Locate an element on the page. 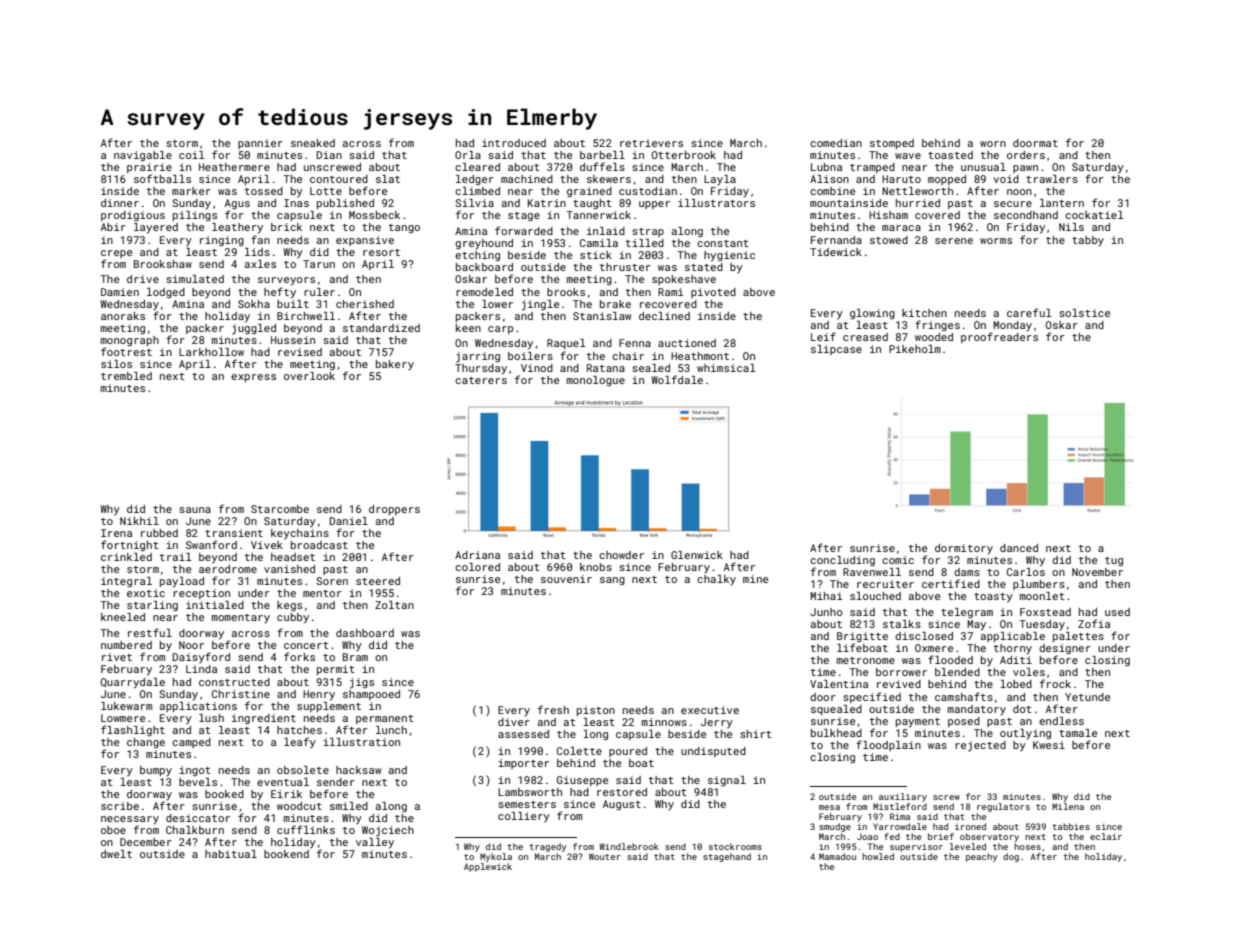 This page has width=1233, height=952. serene is located at coordinates (954, 241).
